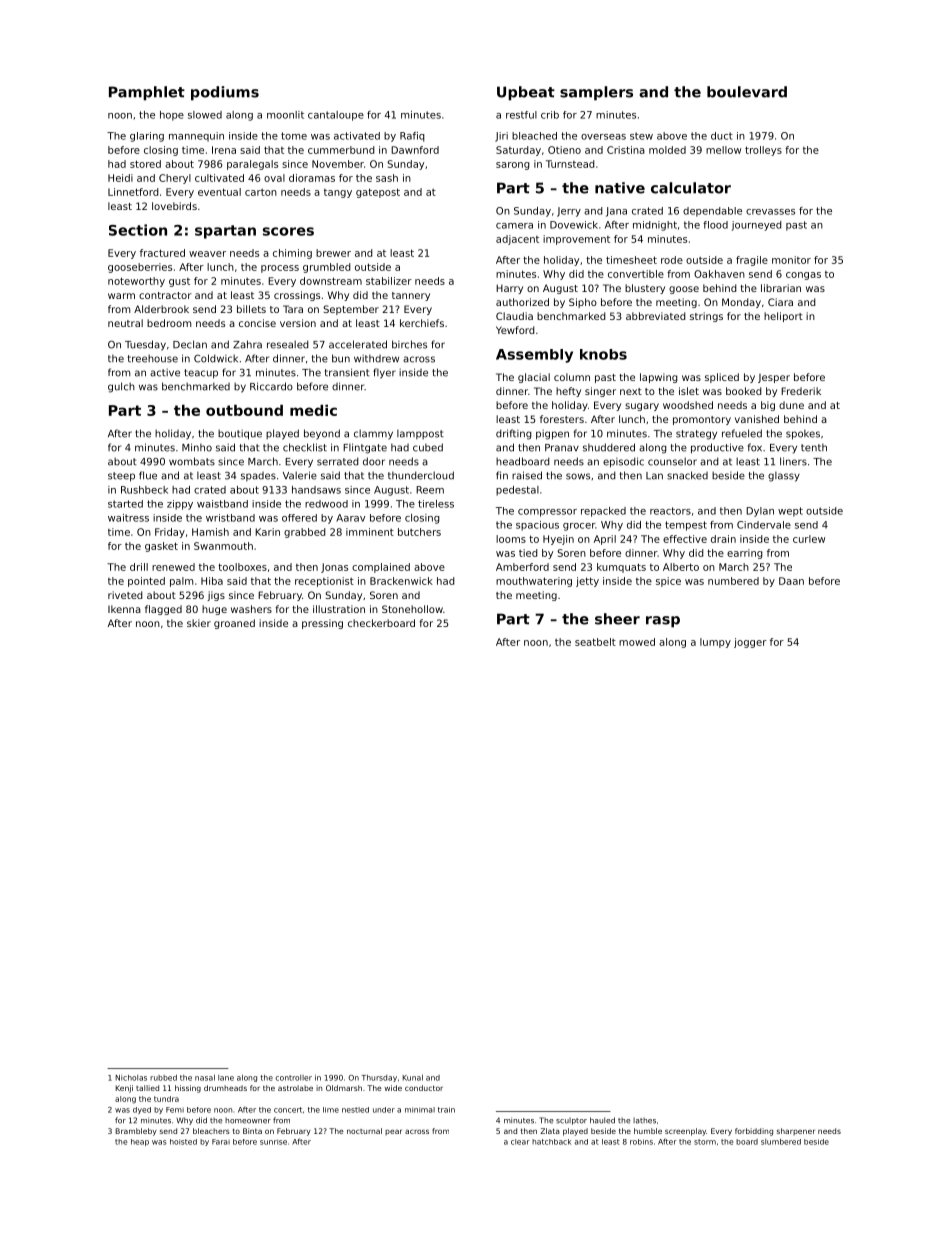 The width and height of the image is (952, 1233). Describe the element at coordinates (322, 624) in the image. I see `pressing` at that location.
